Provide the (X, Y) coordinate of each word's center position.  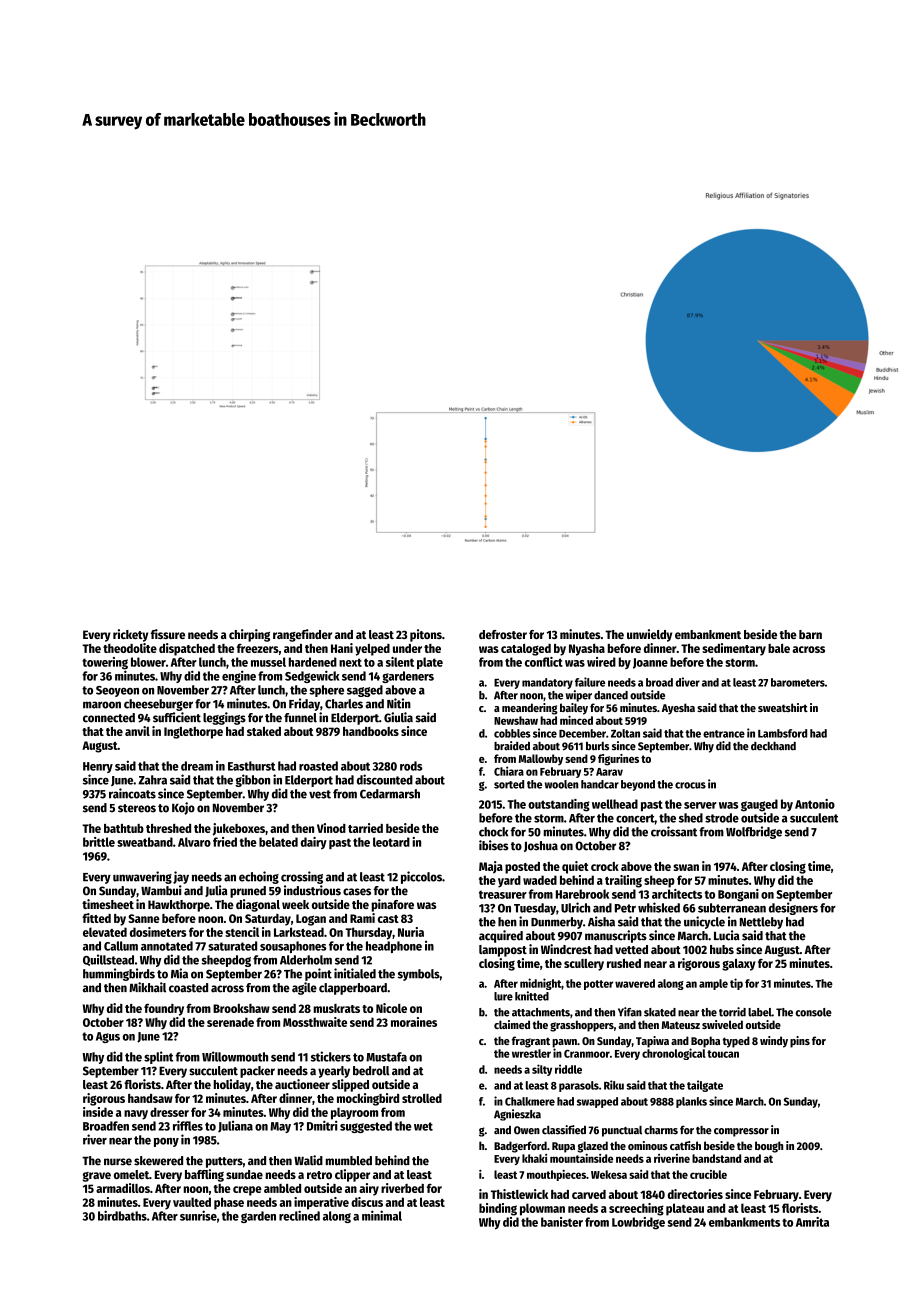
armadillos (123, 1188)
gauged (759, 805)
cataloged (526, 650)
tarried (365, 828)
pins (800, 1042)
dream (197, 766)
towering (105, 663)
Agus (108, 1037)
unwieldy (649, 635)
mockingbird (368, 1099)
